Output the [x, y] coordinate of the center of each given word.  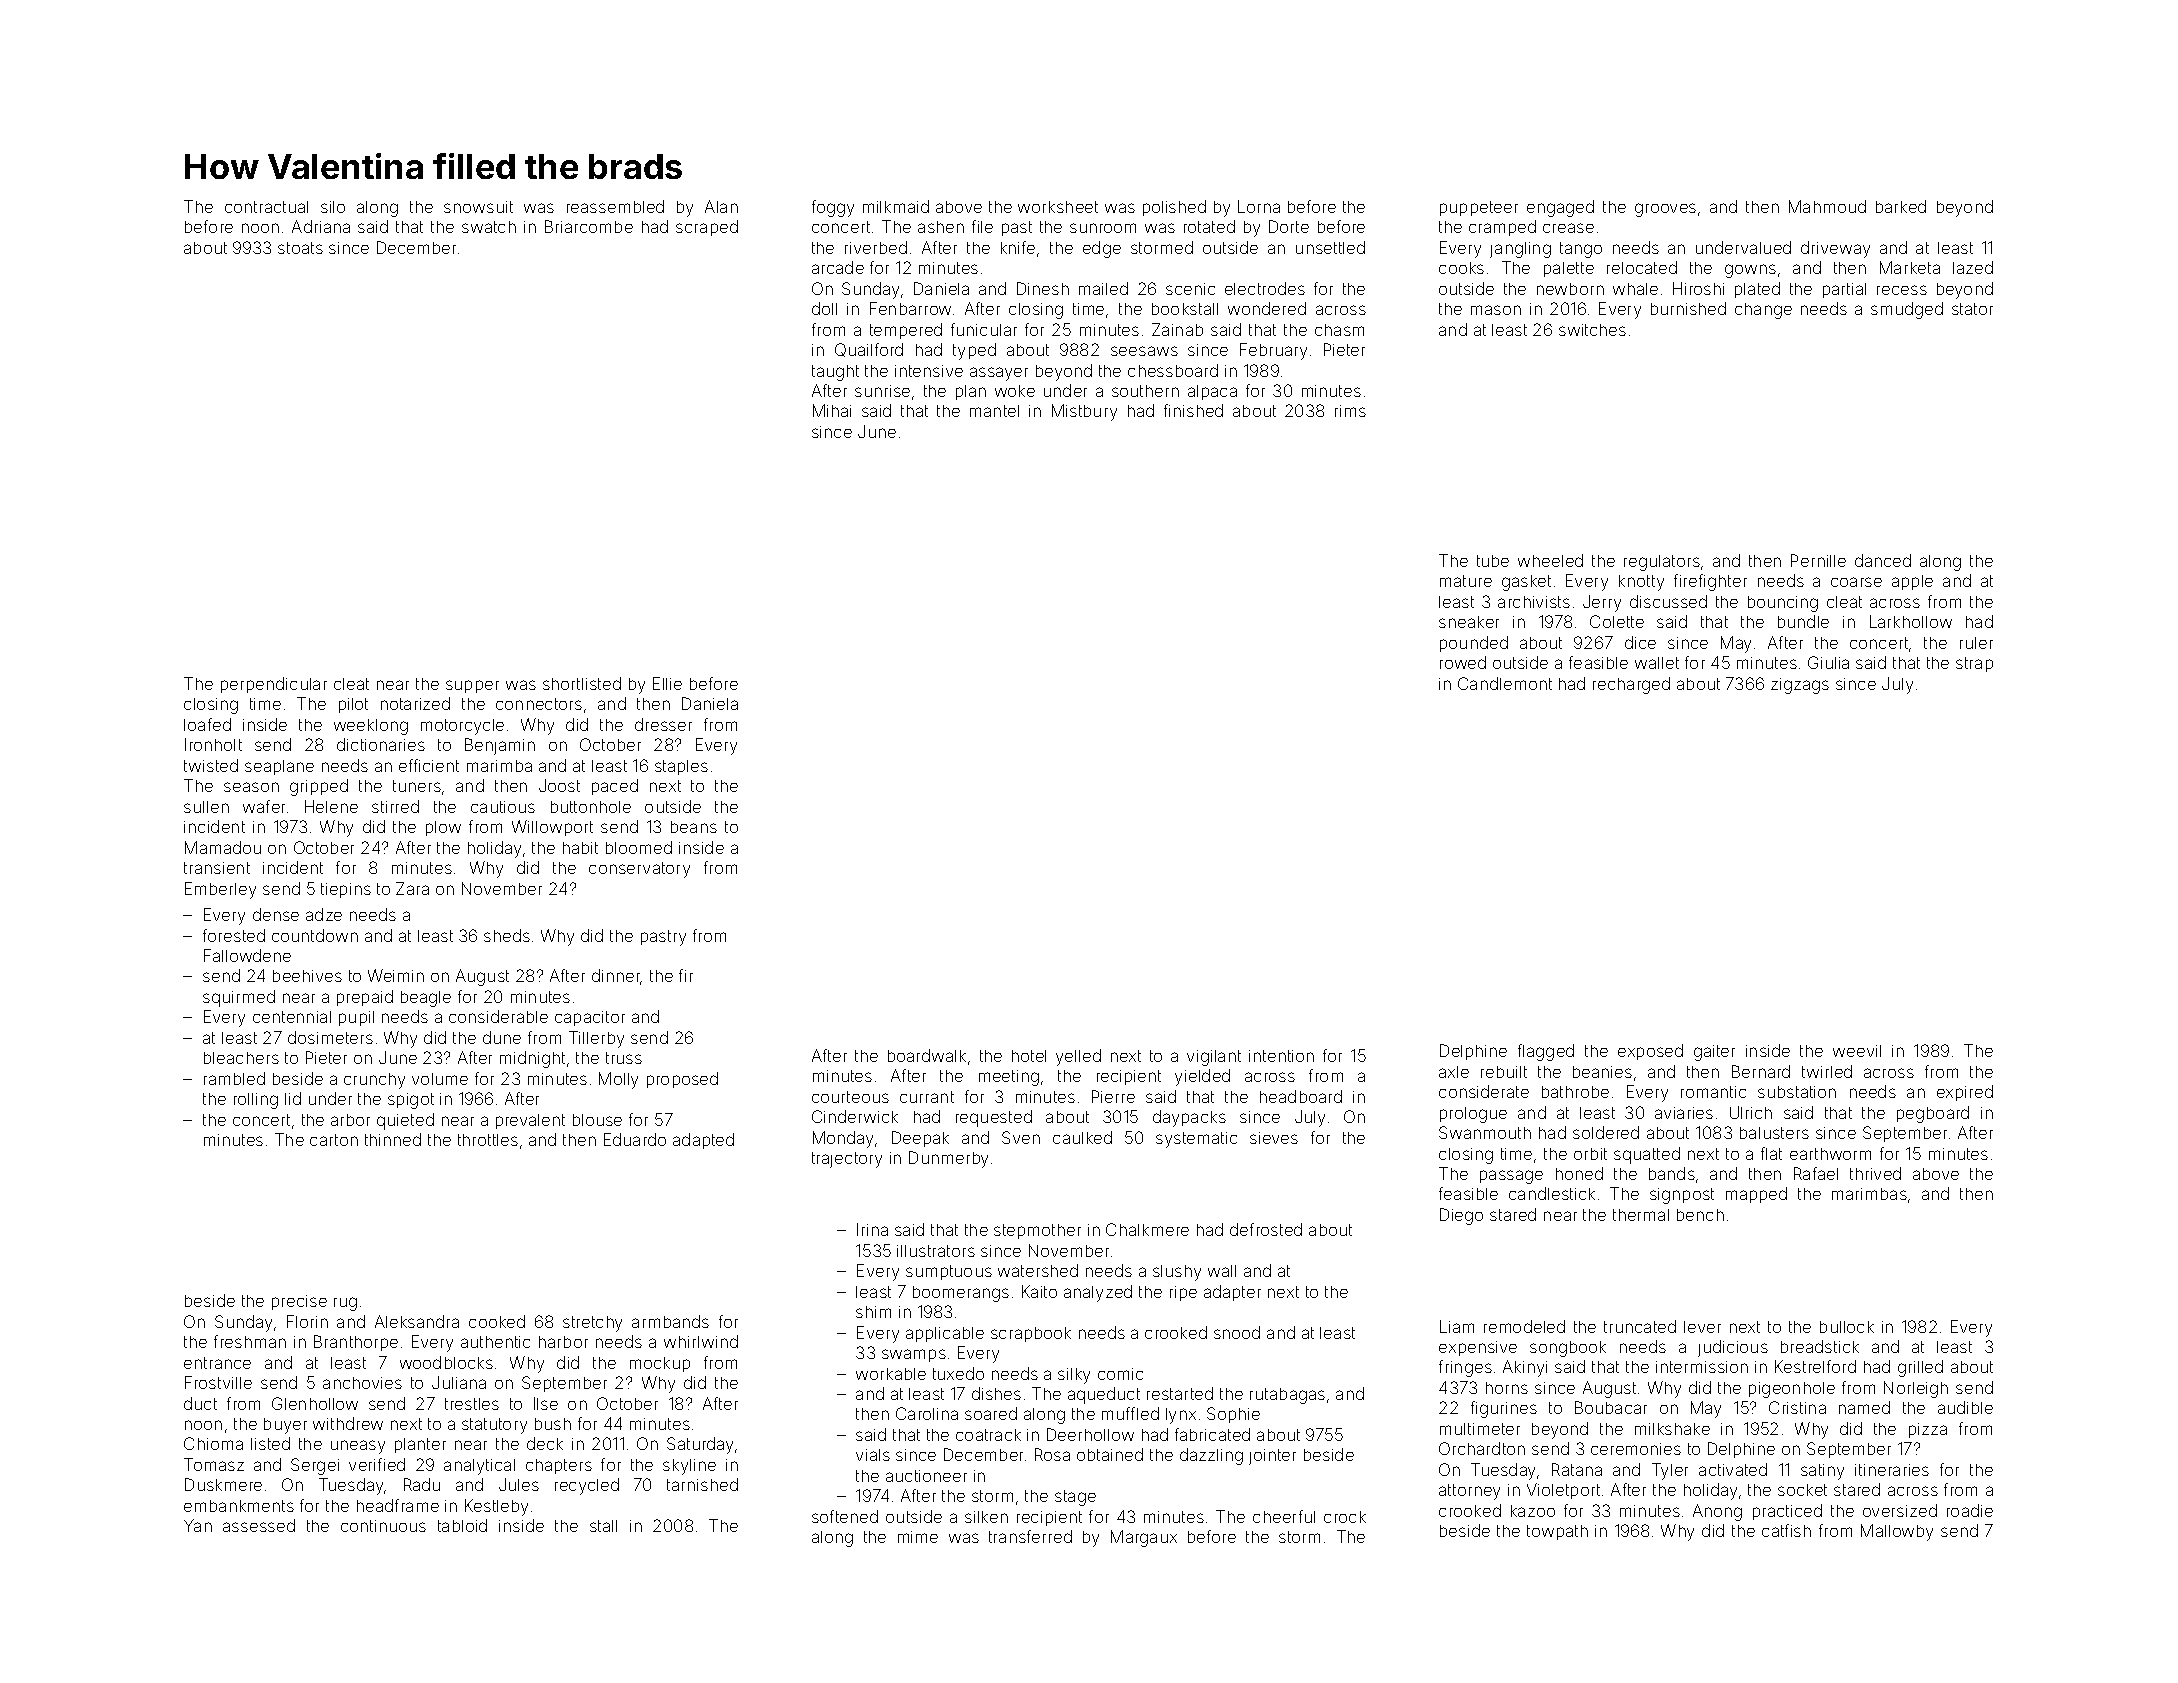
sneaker [1469, 622]
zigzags [1800, 686]
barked [1901, 206]
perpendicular [274, 685]
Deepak [920, 1139]
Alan [721, 206]
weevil [1857, 1051]
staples [681, 767]
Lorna [1259, 206]
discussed [1668, 601]
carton [334, 1140]
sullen [206, 807]
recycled [587, 1486]
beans [694, 827]
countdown [315, 935]
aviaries [1684, 1113]
